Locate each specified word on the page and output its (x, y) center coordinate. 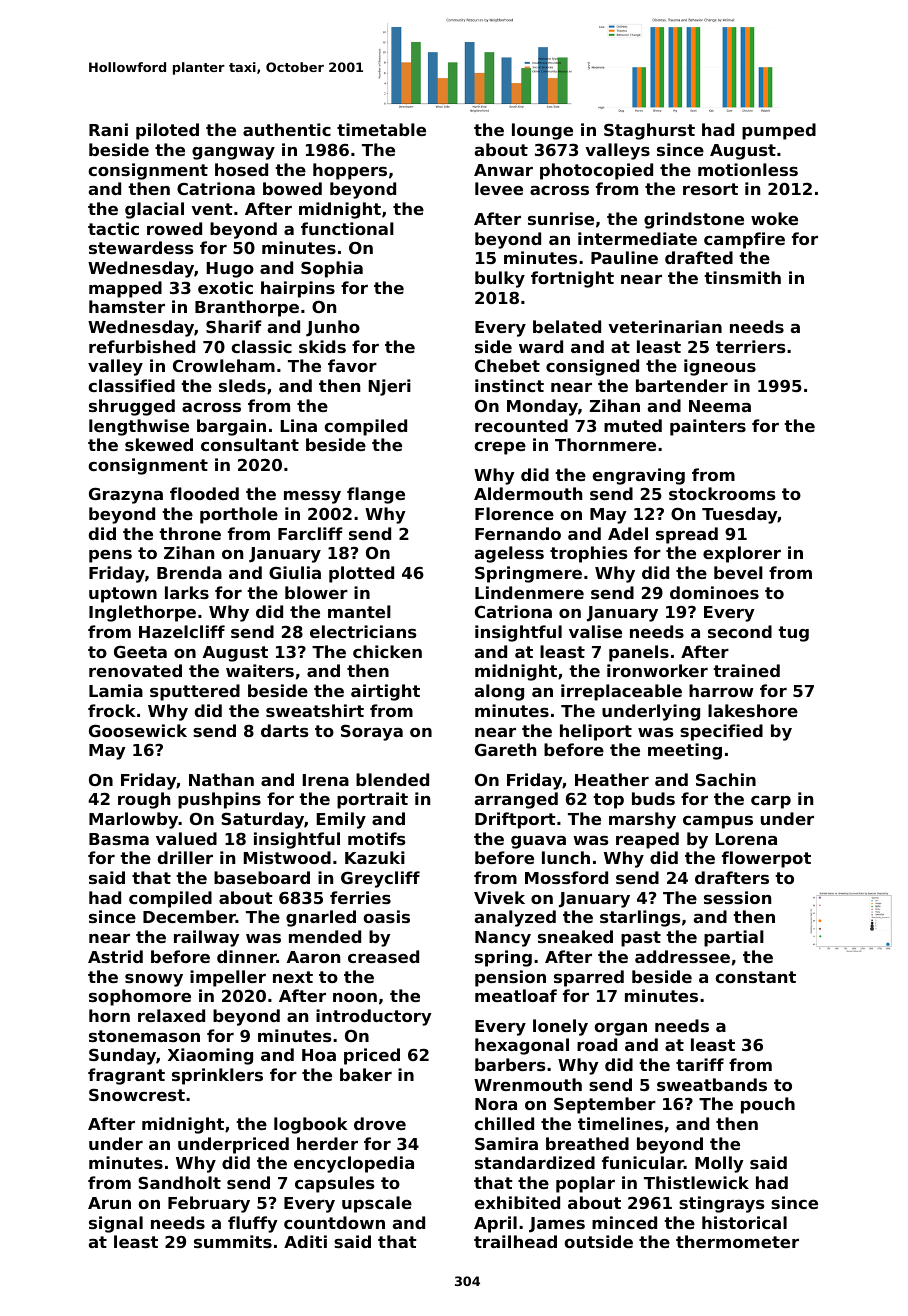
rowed (174, 228)
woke (774, 218)
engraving (638, 476)
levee (499, 188)
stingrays (722, 1204)
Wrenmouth (528, 1084)
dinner (247, 956)
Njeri (390, 387)
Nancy (503, 939)
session (737, 897)
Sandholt (179, 1182)
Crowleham (224, 365)
